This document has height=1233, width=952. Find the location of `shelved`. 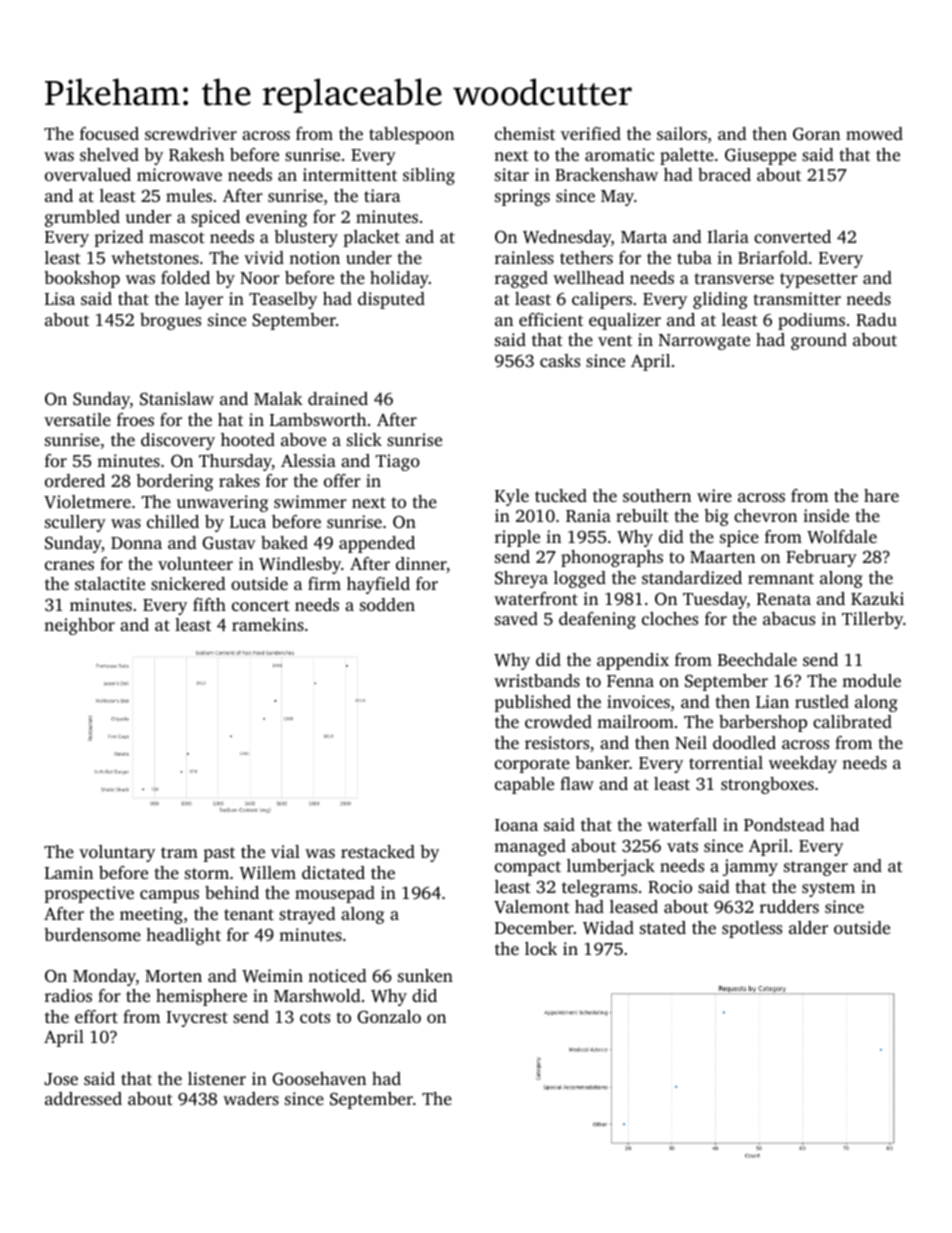

shelved is located at coordinates (109, 154).
